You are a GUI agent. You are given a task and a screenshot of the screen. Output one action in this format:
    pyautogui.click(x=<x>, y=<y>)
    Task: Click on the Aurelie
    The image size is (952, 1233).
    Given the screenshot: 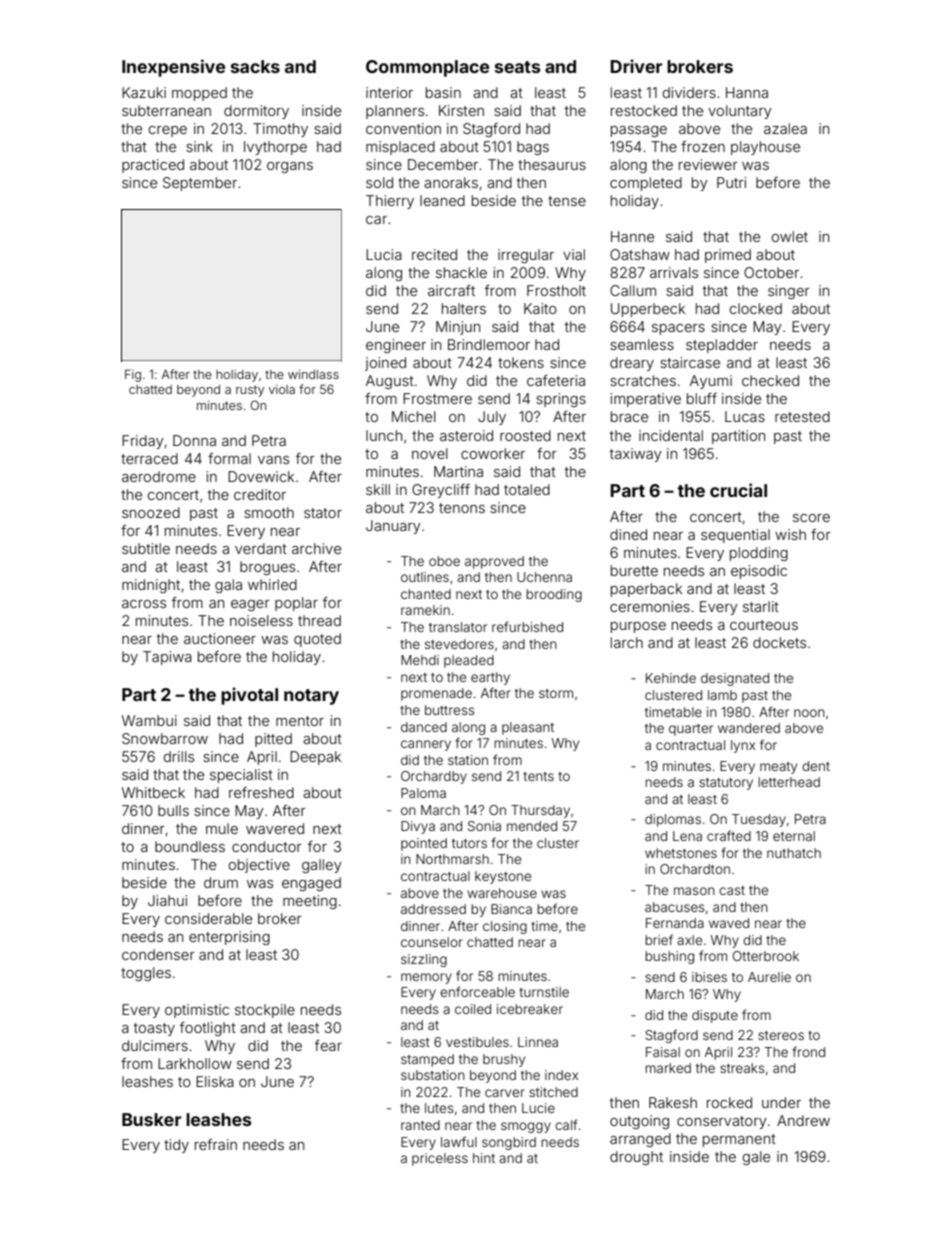 What is the action you would take?
    pyautogui.click(x=769, y=977)
